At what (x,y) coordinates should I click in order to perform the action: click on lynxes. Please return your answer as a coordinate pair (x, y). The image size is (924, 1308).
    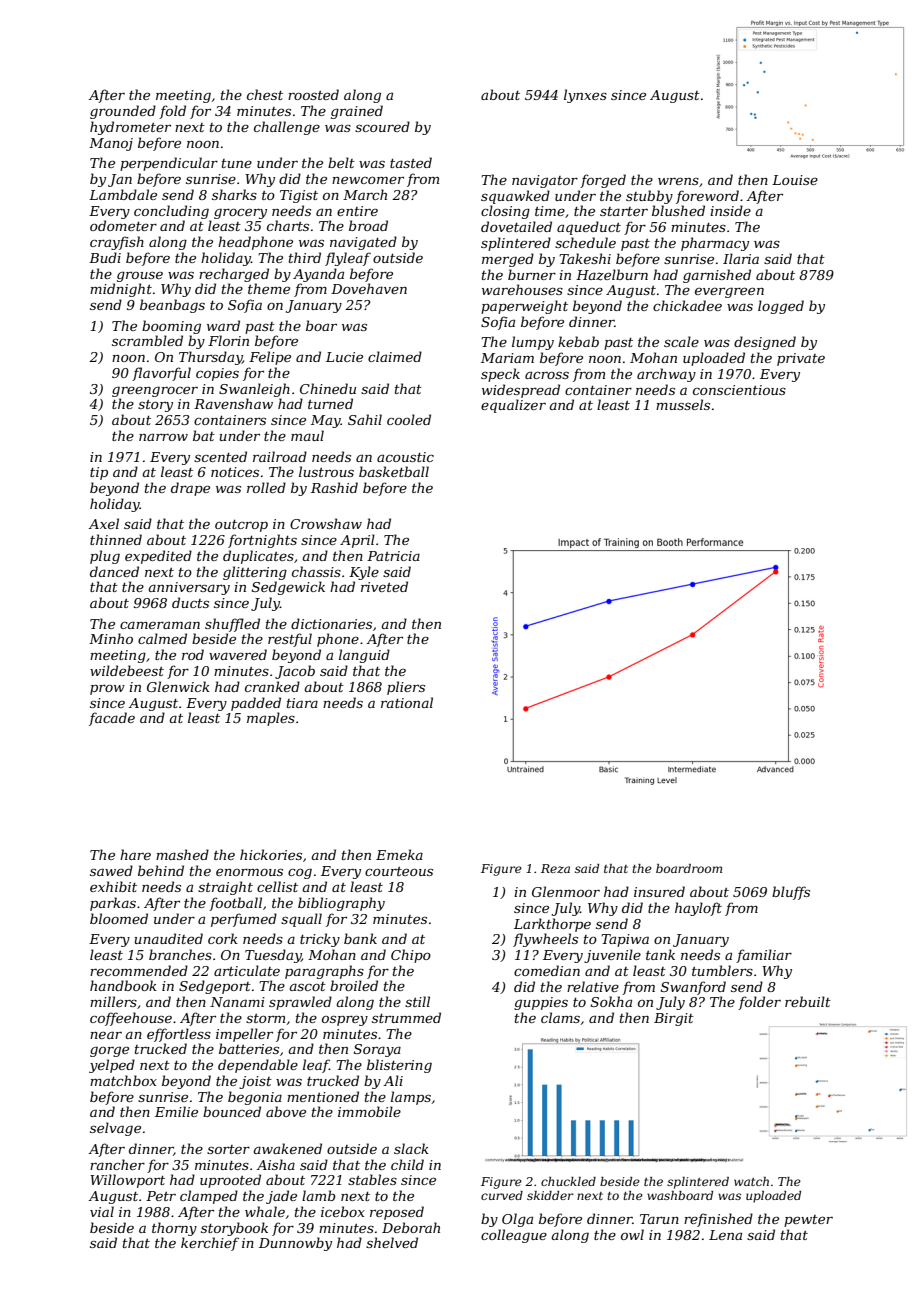
    Looking at the image, I should click on (585, 96).
